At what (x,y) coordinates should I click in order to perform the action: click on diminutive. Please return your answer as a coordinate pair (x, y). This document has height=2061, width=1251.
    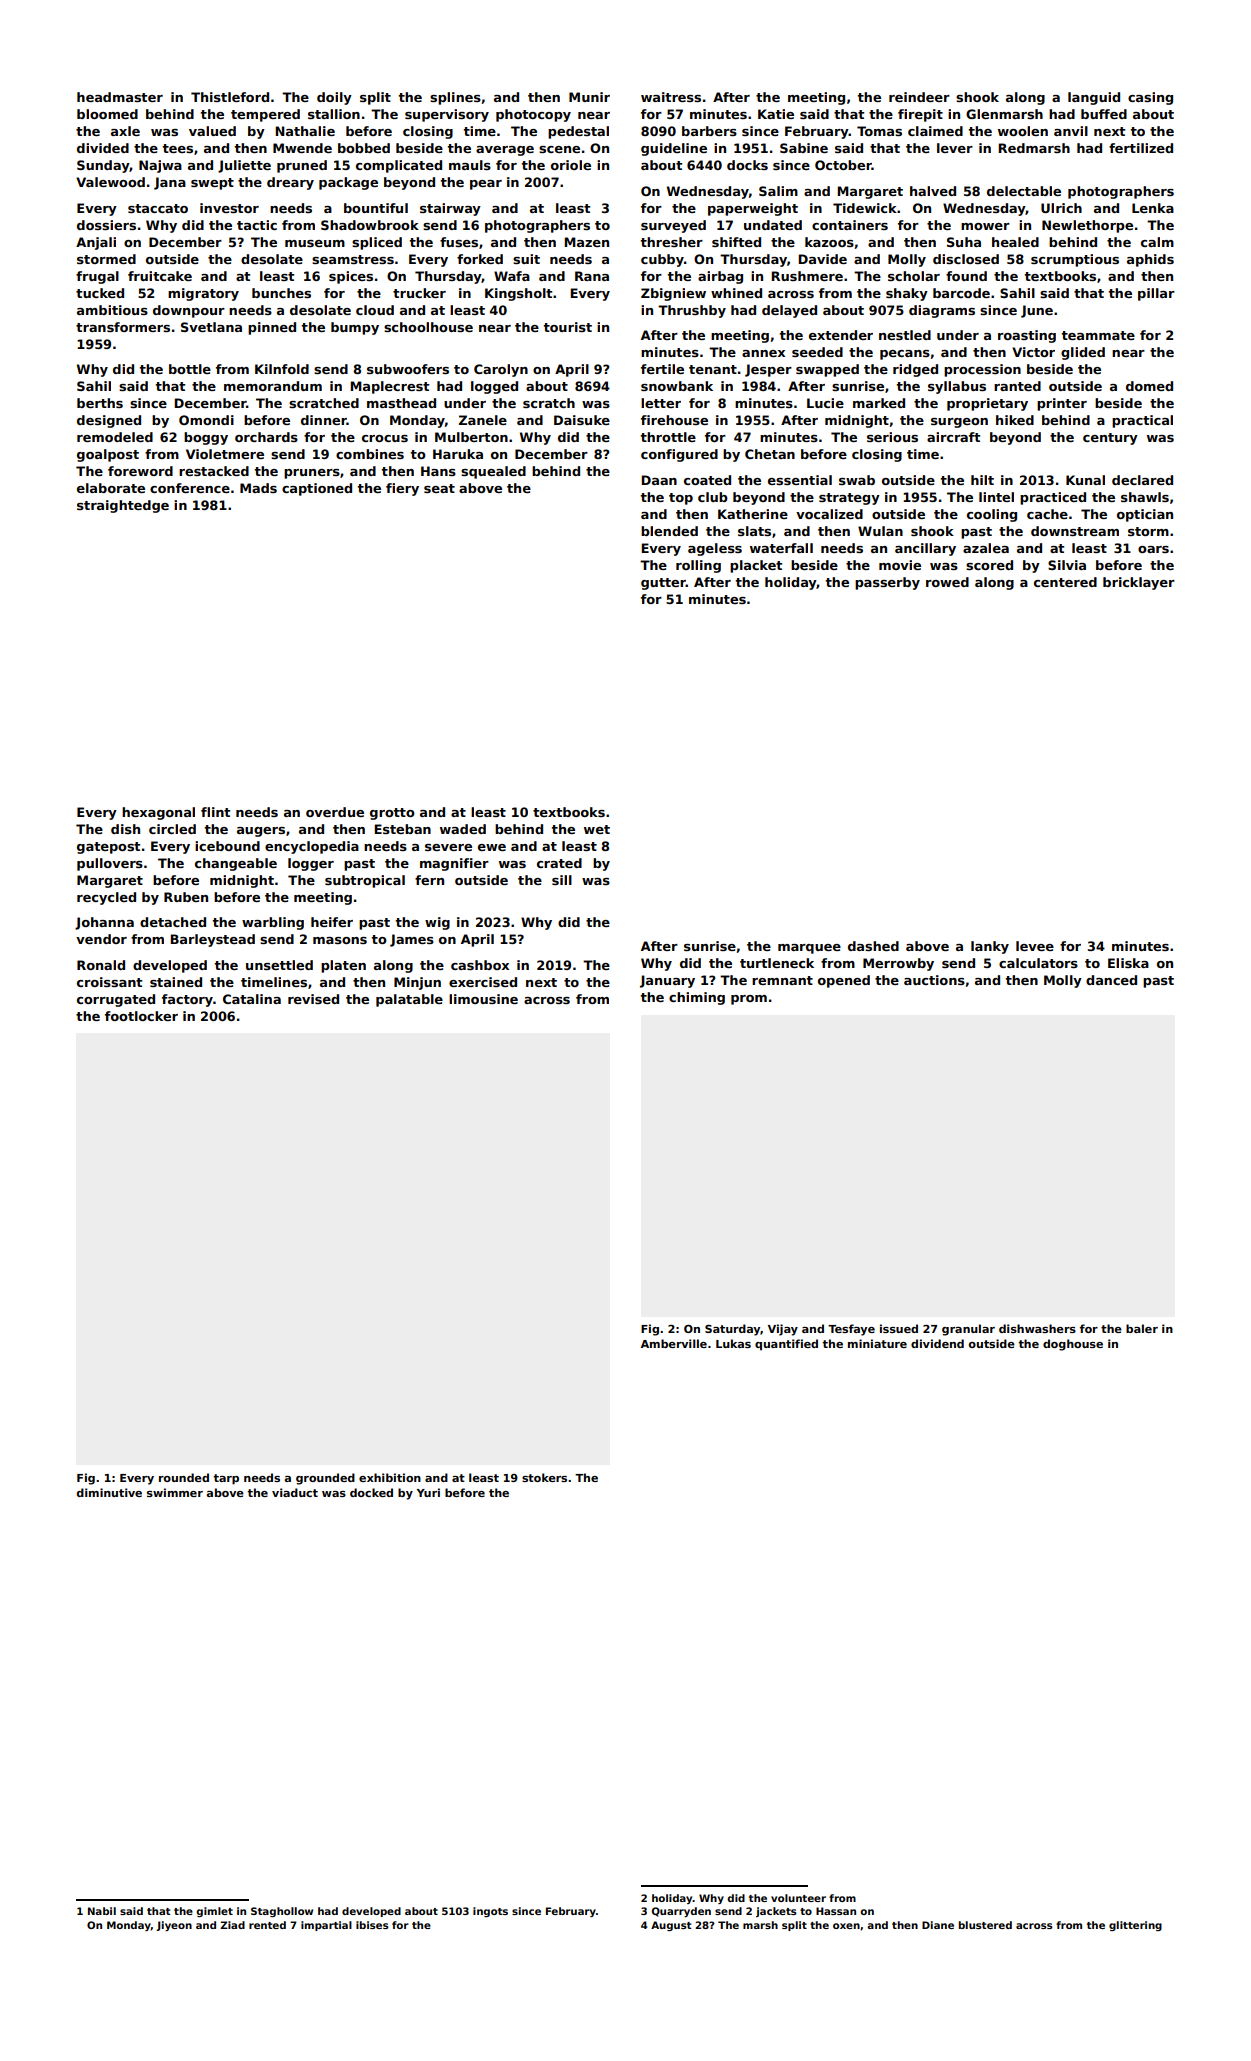
    Looking at the image, I should click on (109, 1492).
